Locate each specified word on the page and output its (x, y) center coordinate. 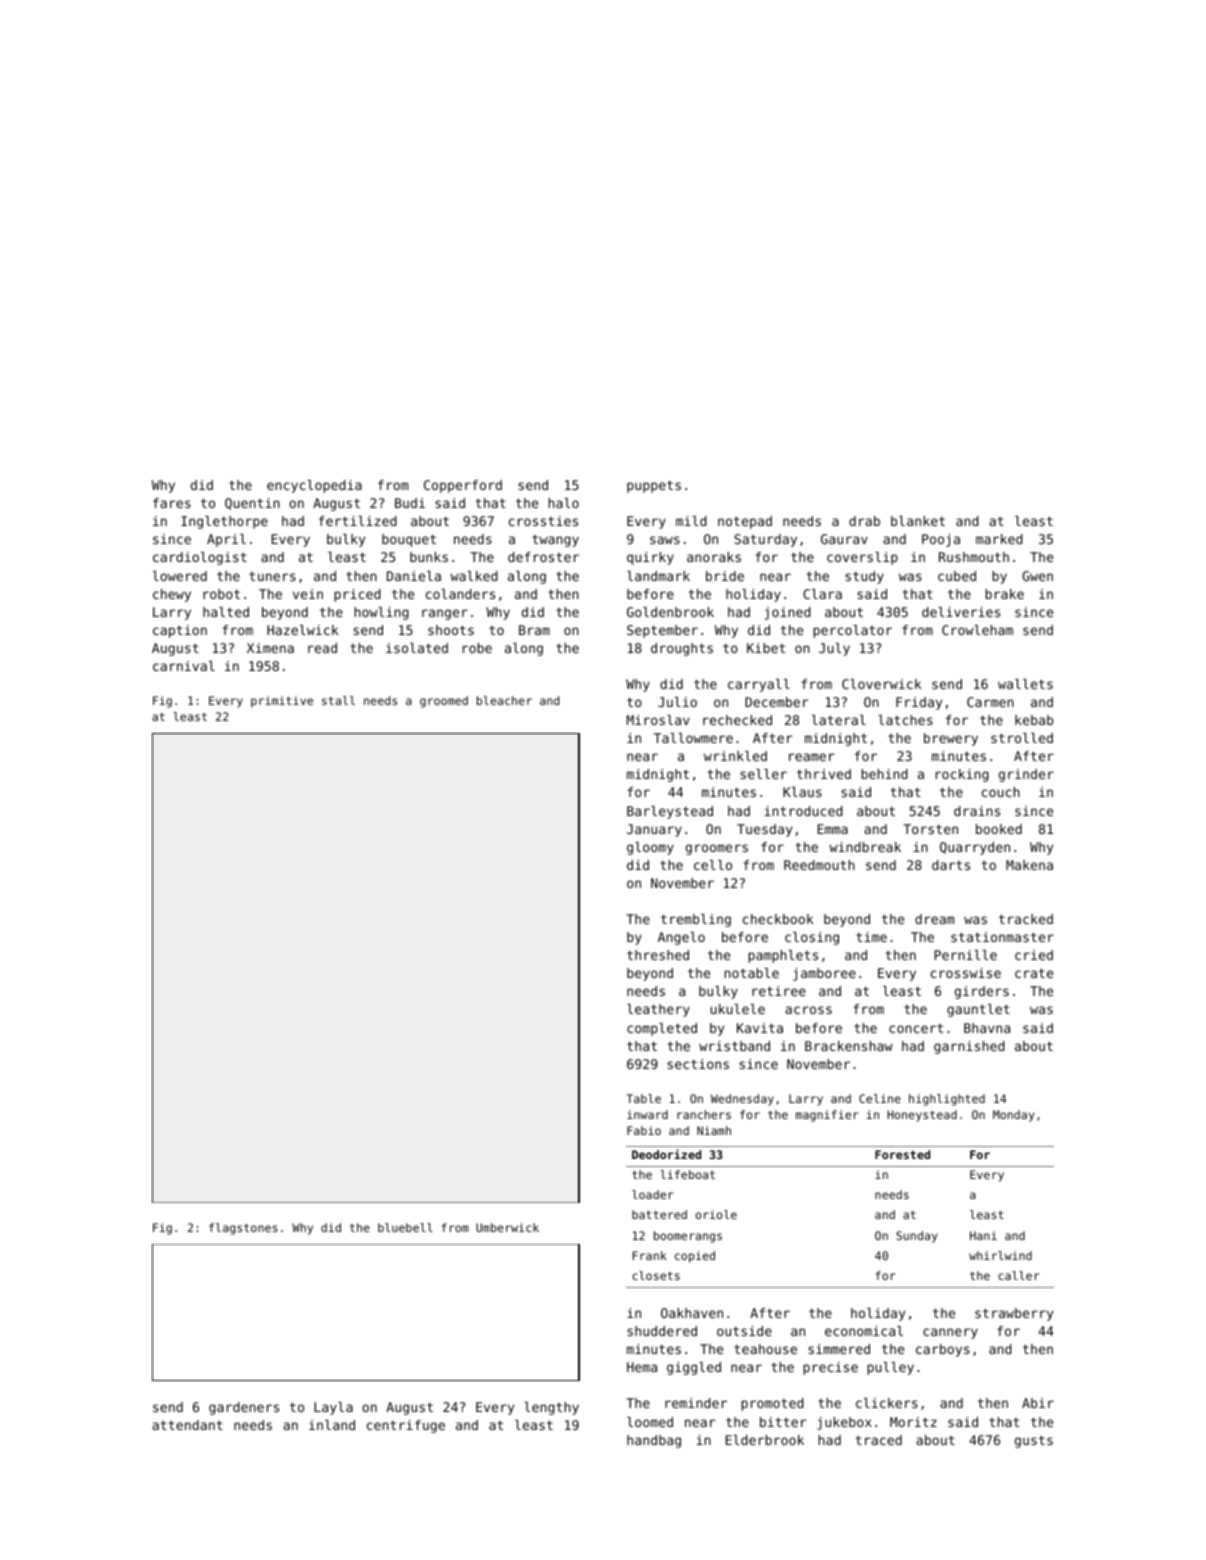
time (871, 937)
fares (172, 503)
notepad (745, 522)
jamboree (824, 974)
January (654, 830)
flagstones (243, 1229)
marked (999, 539)
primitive (282, 702)
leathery (658, 1010)
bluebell (405, 1227)
